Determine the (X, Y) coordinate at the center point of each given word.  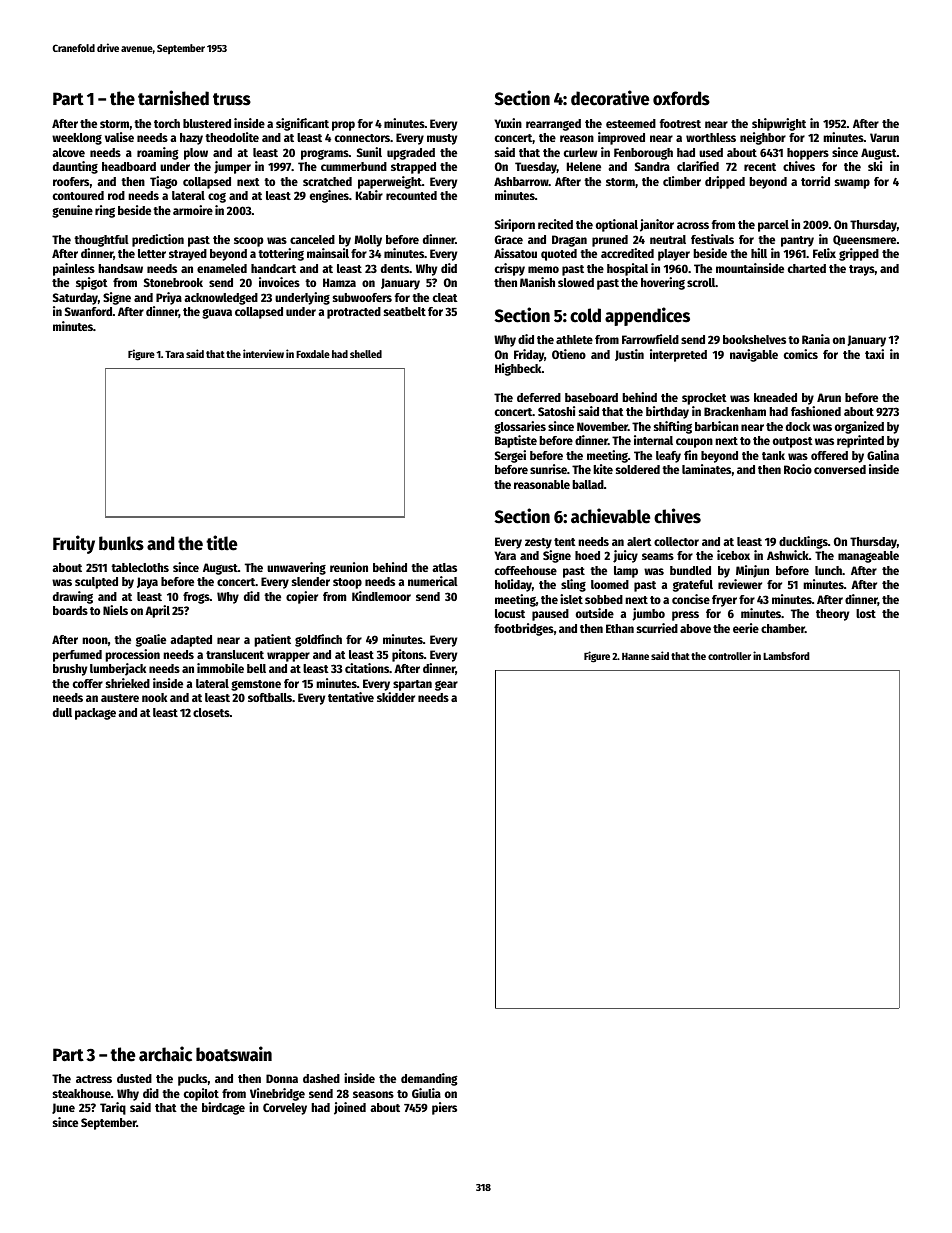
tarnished (173, 98)
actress (94, 1079)
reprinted (860, 441)
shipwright (779, 124)
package (95, 714)
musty (442, 139)
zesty (538, 543)
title (221, 543)
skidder (396, 697)
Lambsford (786, 656)
